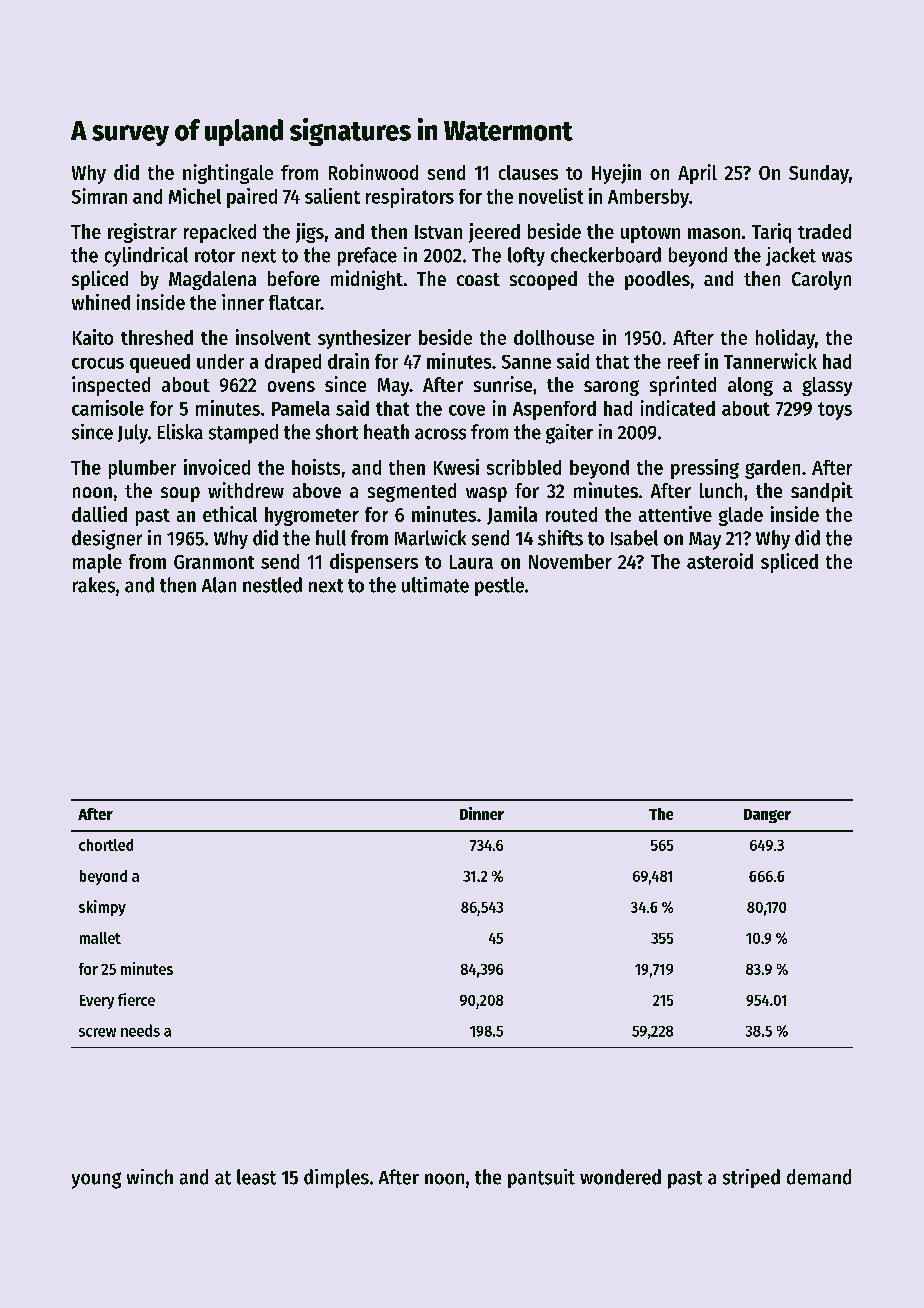 The width and height of the screenshot is (924, 1308). What do you see at coordinates (616, 174) in the screenshot?
I see `Hyejin` at bounding box center [616, 174].
